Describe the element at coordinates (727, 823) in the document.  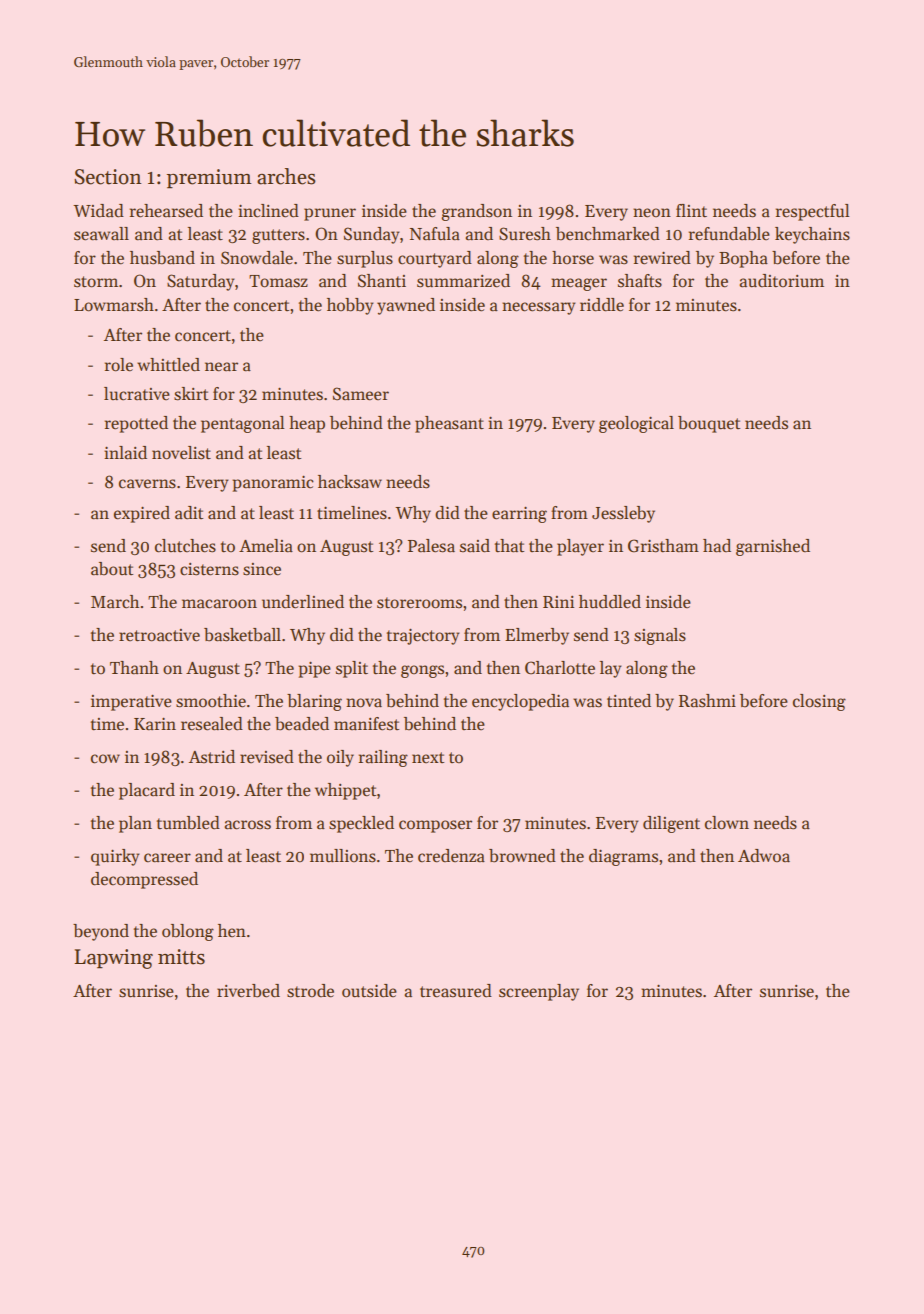
I see `clown` at that location.
